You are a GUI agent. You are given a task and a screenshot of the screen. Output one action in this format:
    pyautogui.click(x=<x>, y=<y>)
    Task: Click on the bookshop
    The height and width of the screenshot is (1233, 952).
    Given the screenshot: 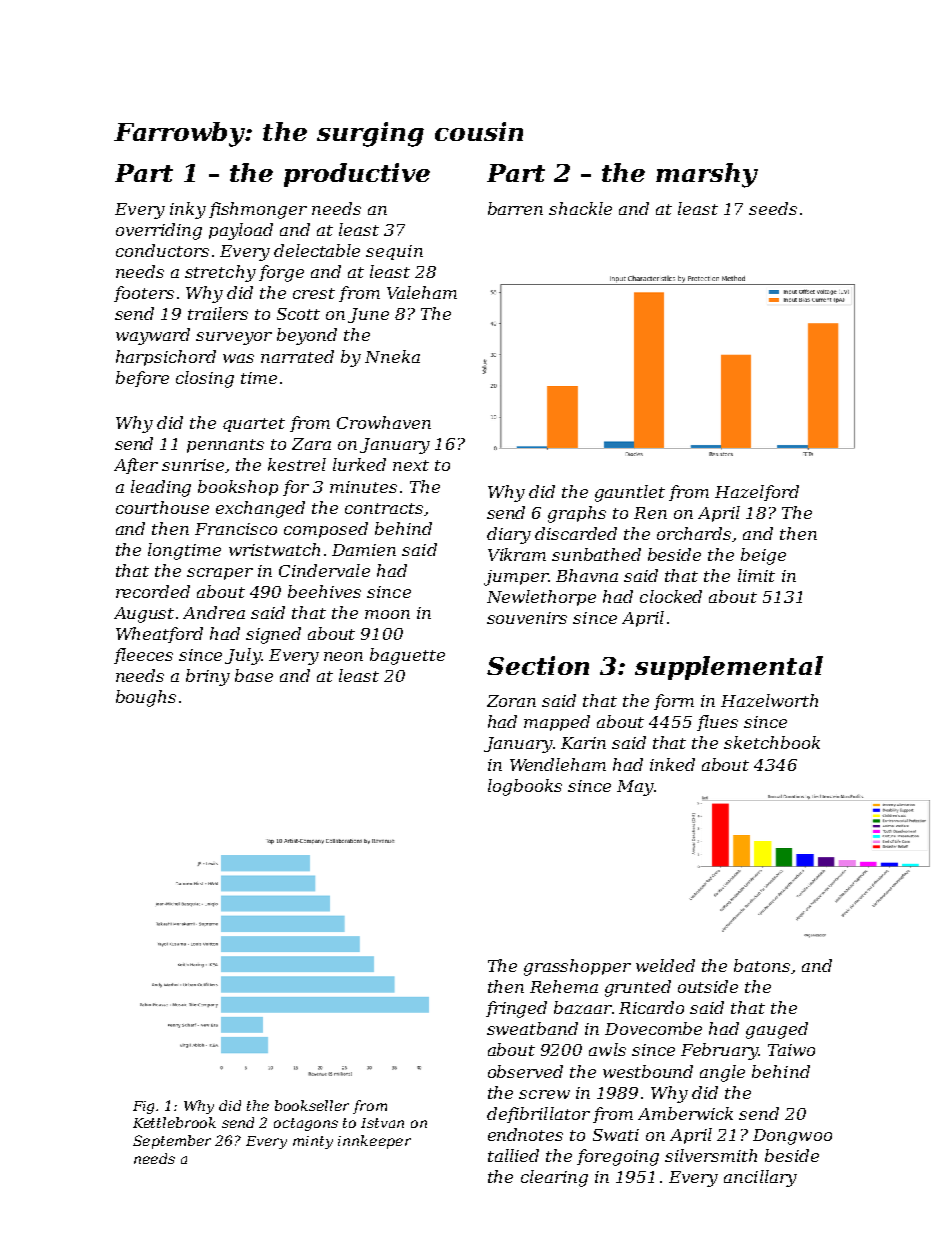 What is the action you would take?
    pyautogui.click(x=238, y=488)
